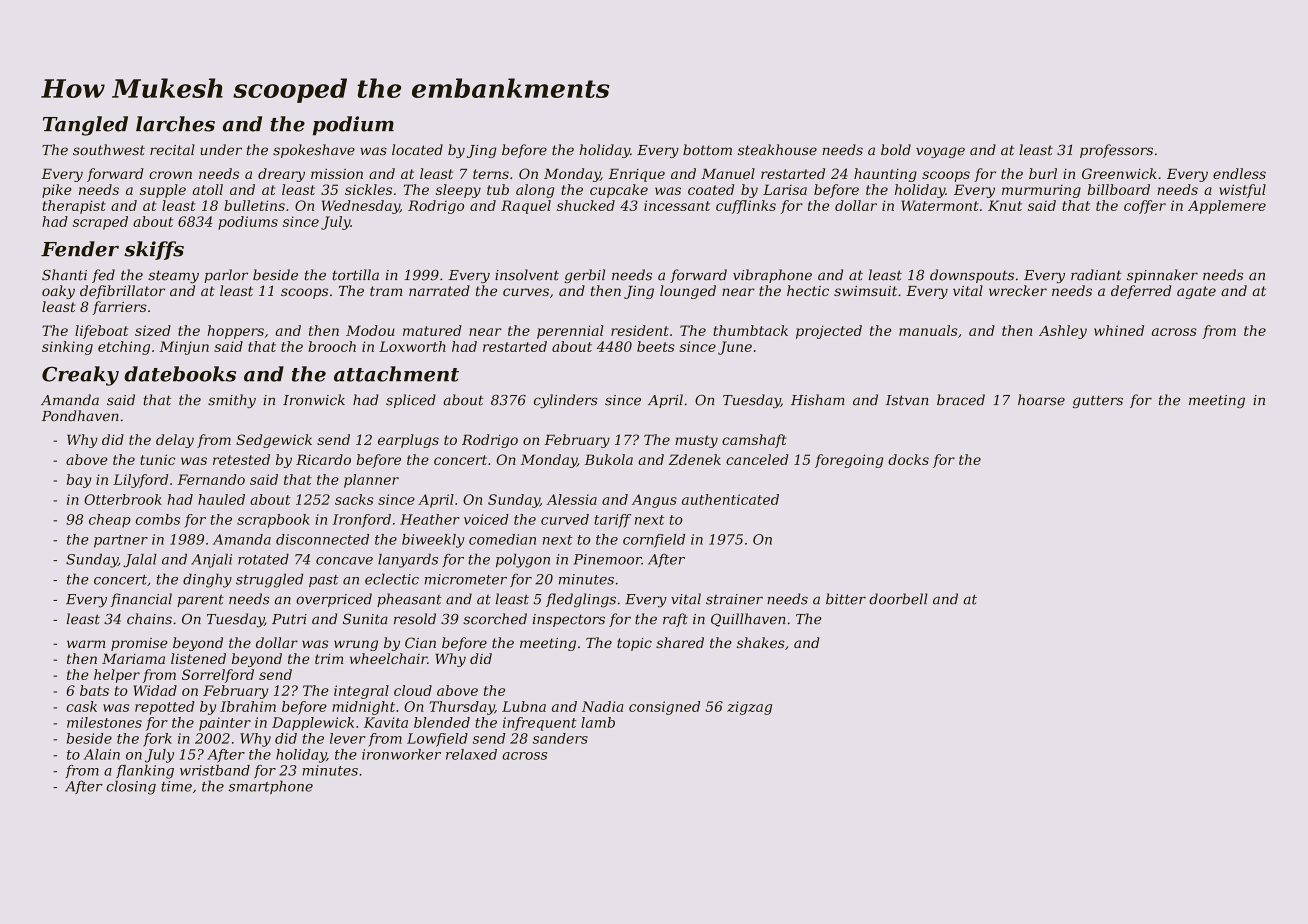 The image size is (1308, 924). Describe the element at coordinates (707, 149) in the screenshot. I see `bottom` at that location.
